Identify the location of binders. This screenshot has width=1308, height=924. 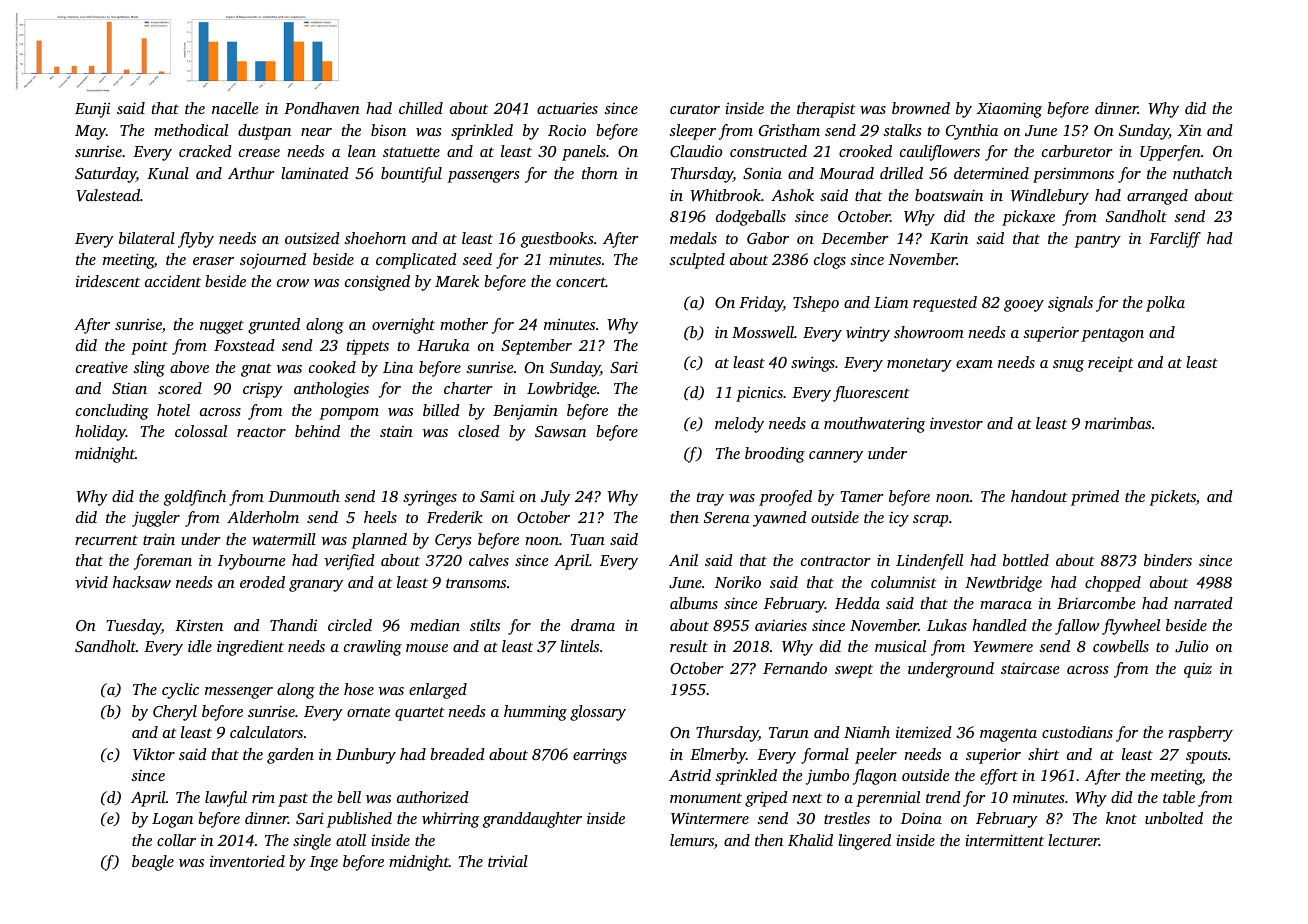
(1168, 560).
